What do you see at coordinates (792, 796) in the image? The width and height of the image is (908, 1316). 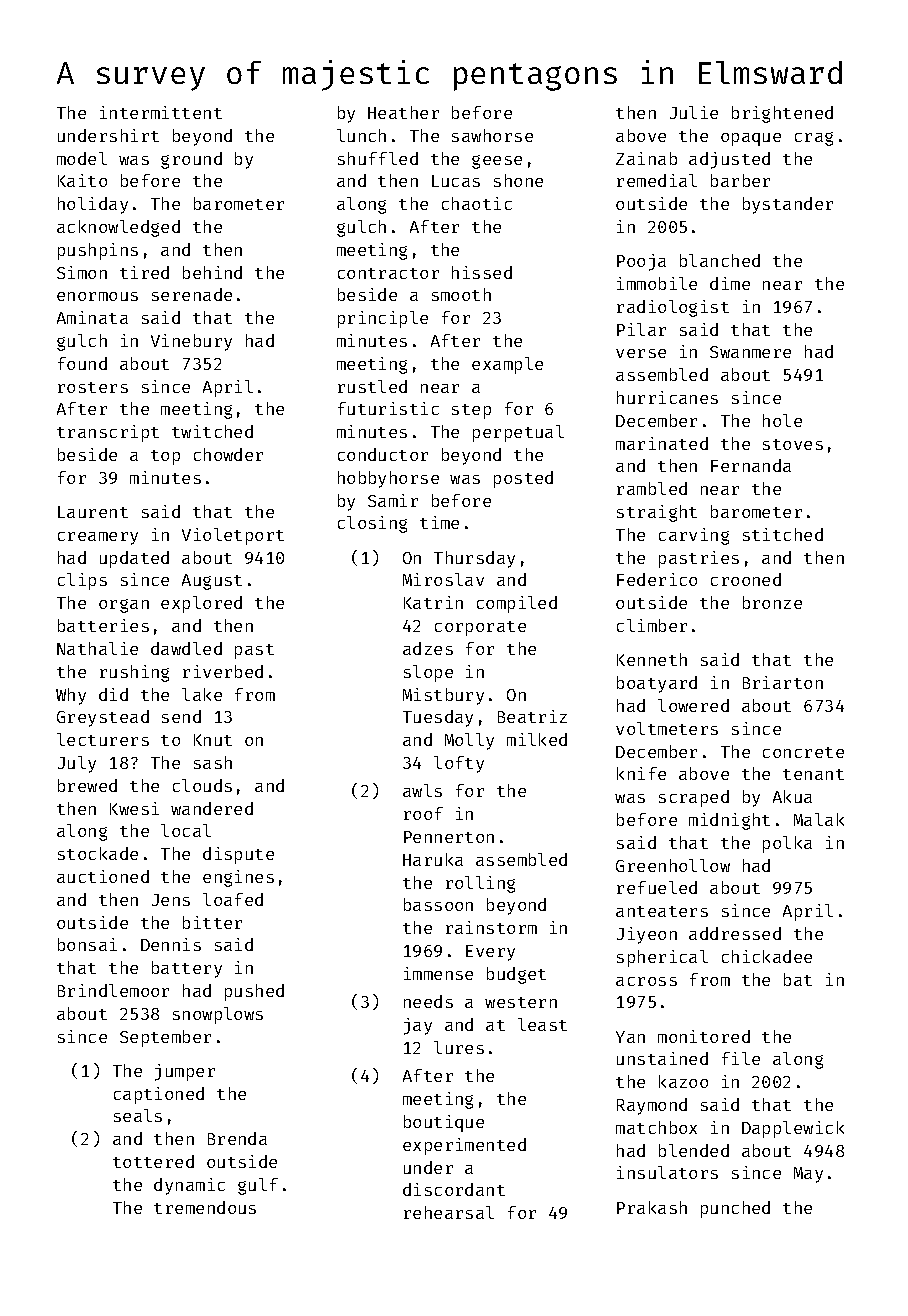 I see `Akua` at bounding box center [792, 796].
